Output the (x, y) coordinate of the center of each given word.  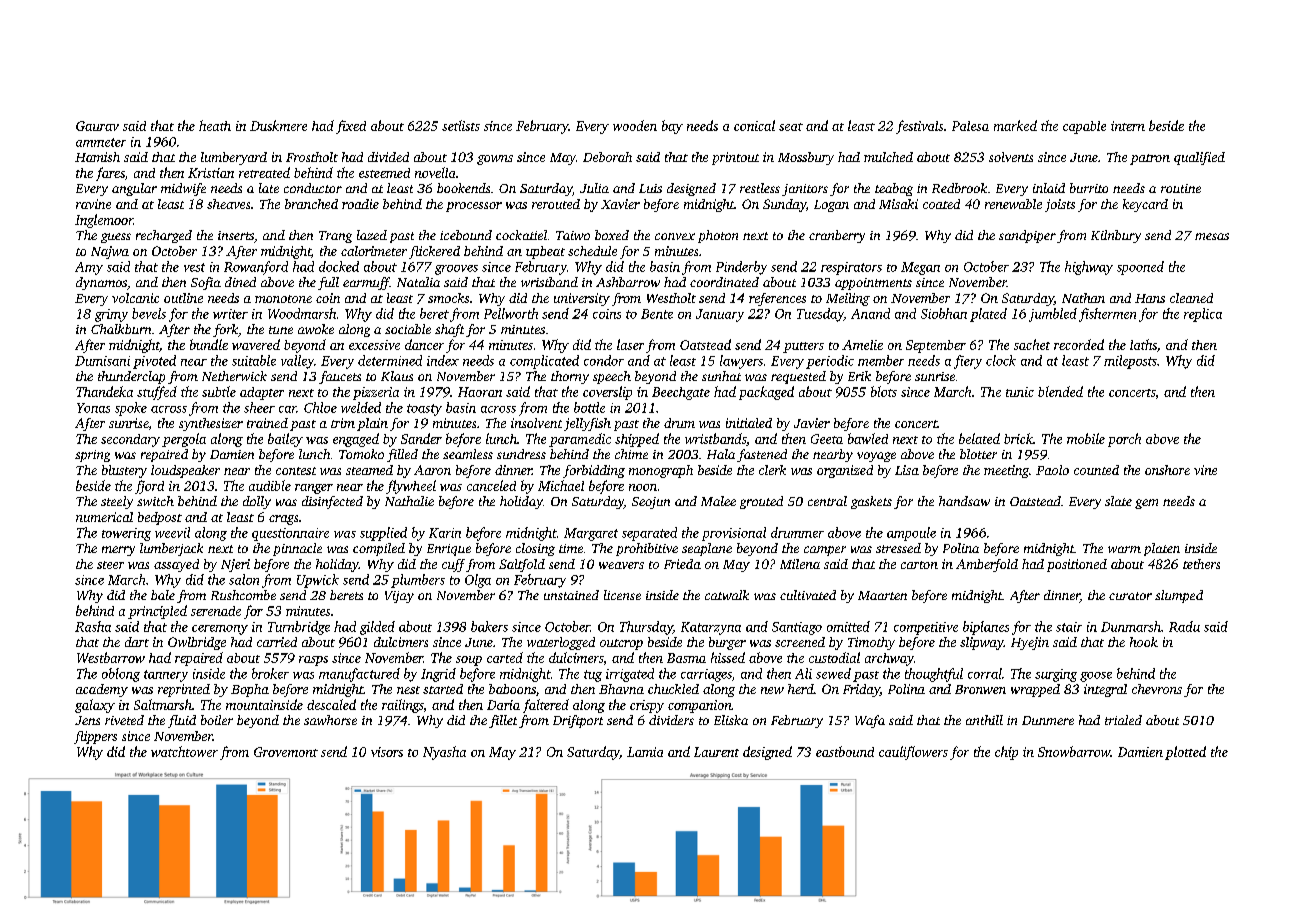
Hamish (97, 157)
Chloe (320, 407)
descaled (331, 704)
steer (110, 565)
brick (1018, 438)
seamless (468, 454)
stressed (898, 548)
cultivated (808, 595)
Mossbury (806, 158)
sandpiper (1027, 236)
